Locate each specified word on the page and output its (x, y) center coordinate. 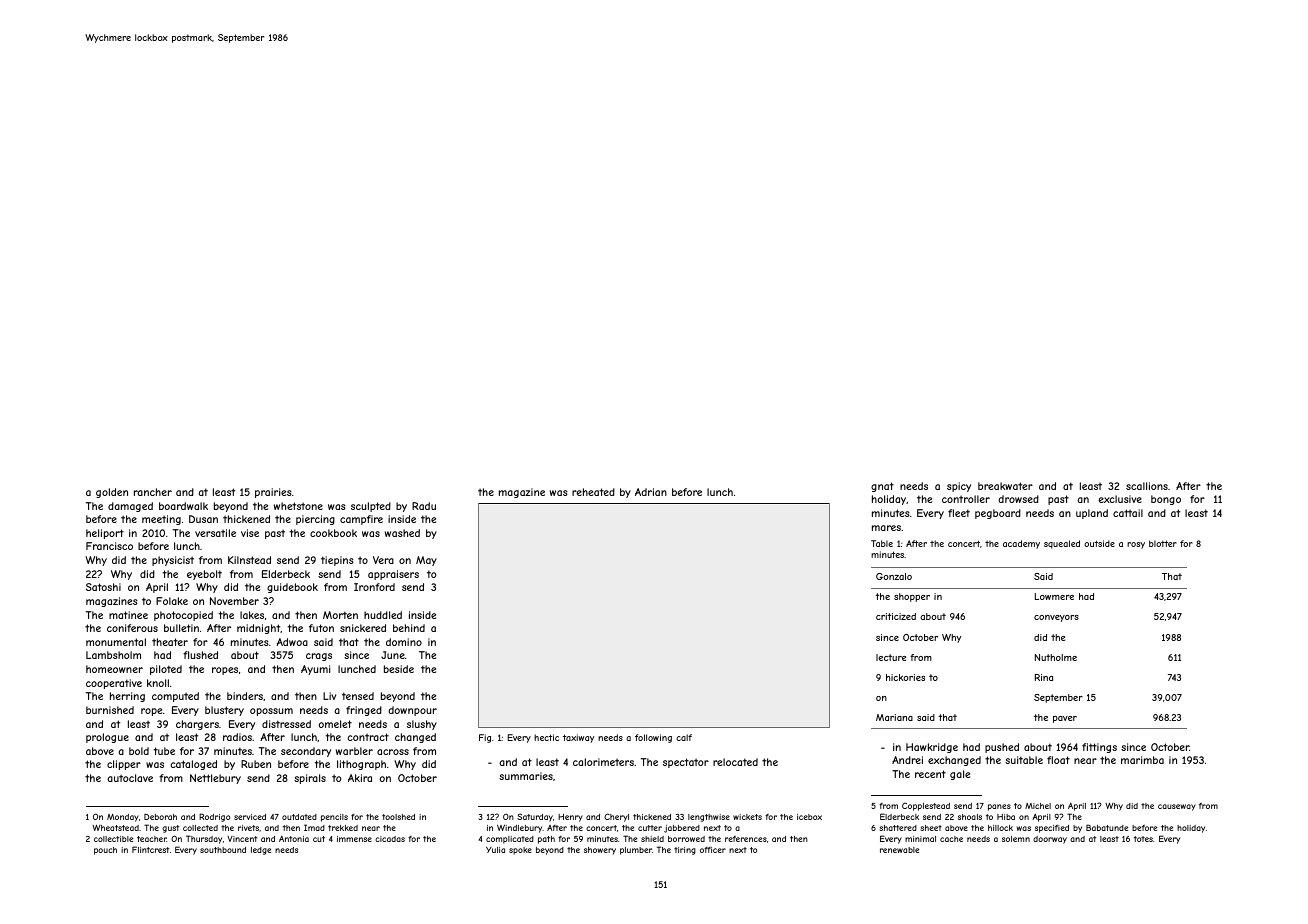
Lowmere (1054, 596)
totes (1143, 839)
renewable (899, 850)
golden (112, 493)
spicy (959, 487)
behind (409, 628)
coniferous (132, 628)
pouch (105, 851)
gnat (882, 487)
